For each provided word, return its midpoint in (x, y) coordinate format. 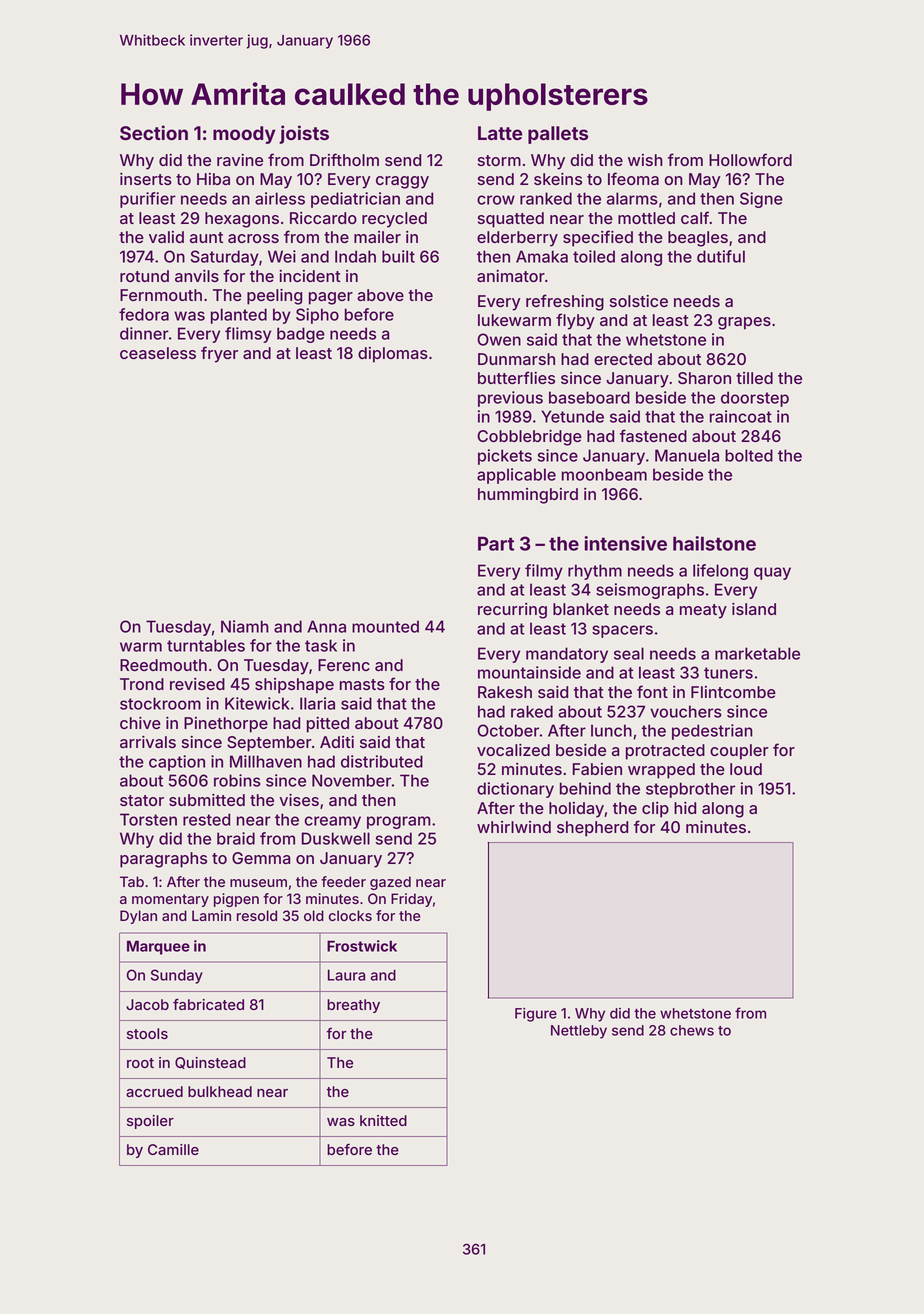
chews (692, 1030)
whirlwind (514, 827)
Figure (536, 1015)
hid (685, 808)
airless (280, 198)
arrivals (148, 742)
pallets (558, 135)
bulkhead (220, 1091)
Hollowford (750, 159)
